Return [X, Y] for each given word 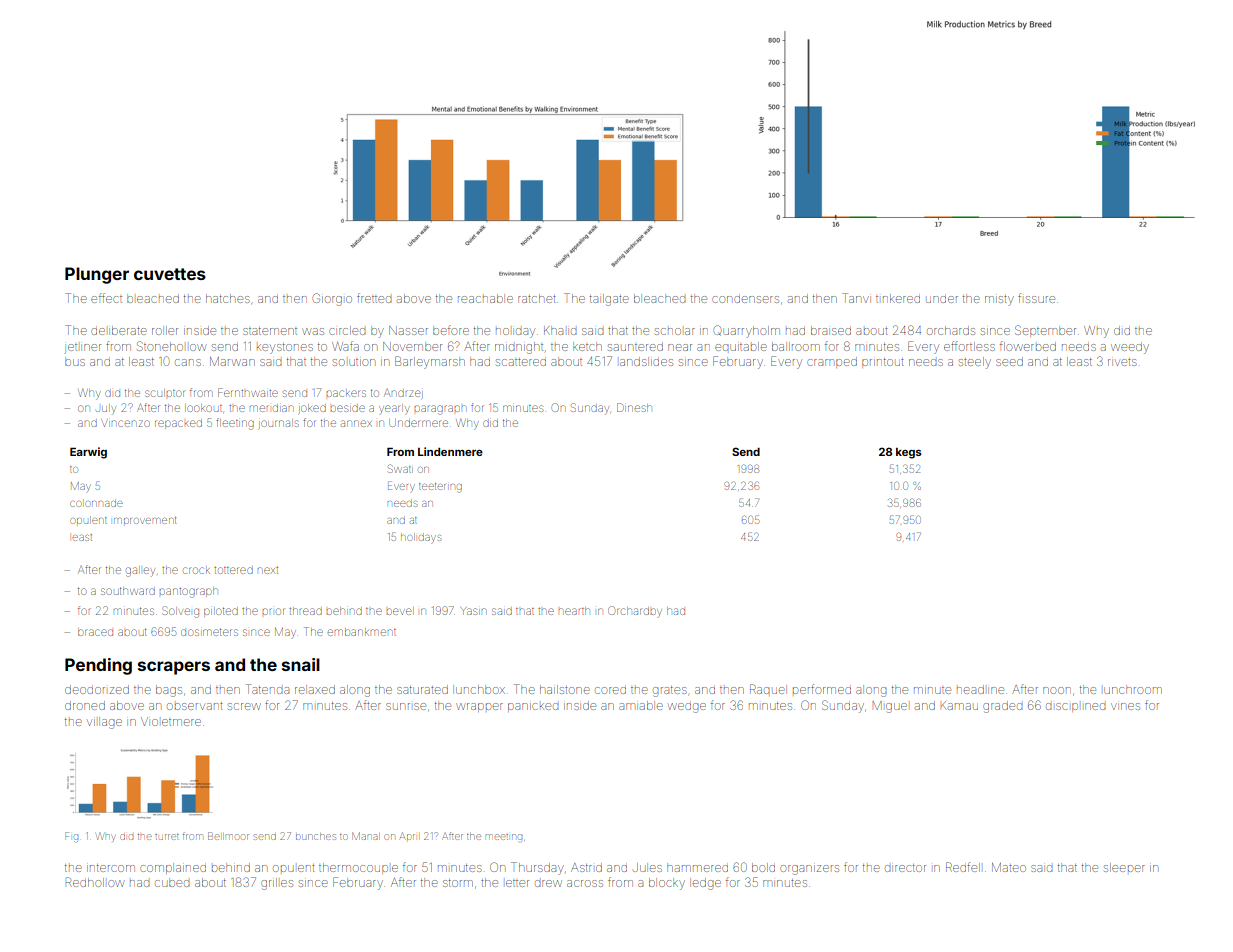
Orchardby [635, 611]
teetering [440, 488]
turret [167, 837]
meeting [504, 838]
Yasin [473, 611]
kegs [909, 453]
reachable [485, 298]
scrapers [174, 668]
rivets [1122, 362]
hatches [228, 298]
